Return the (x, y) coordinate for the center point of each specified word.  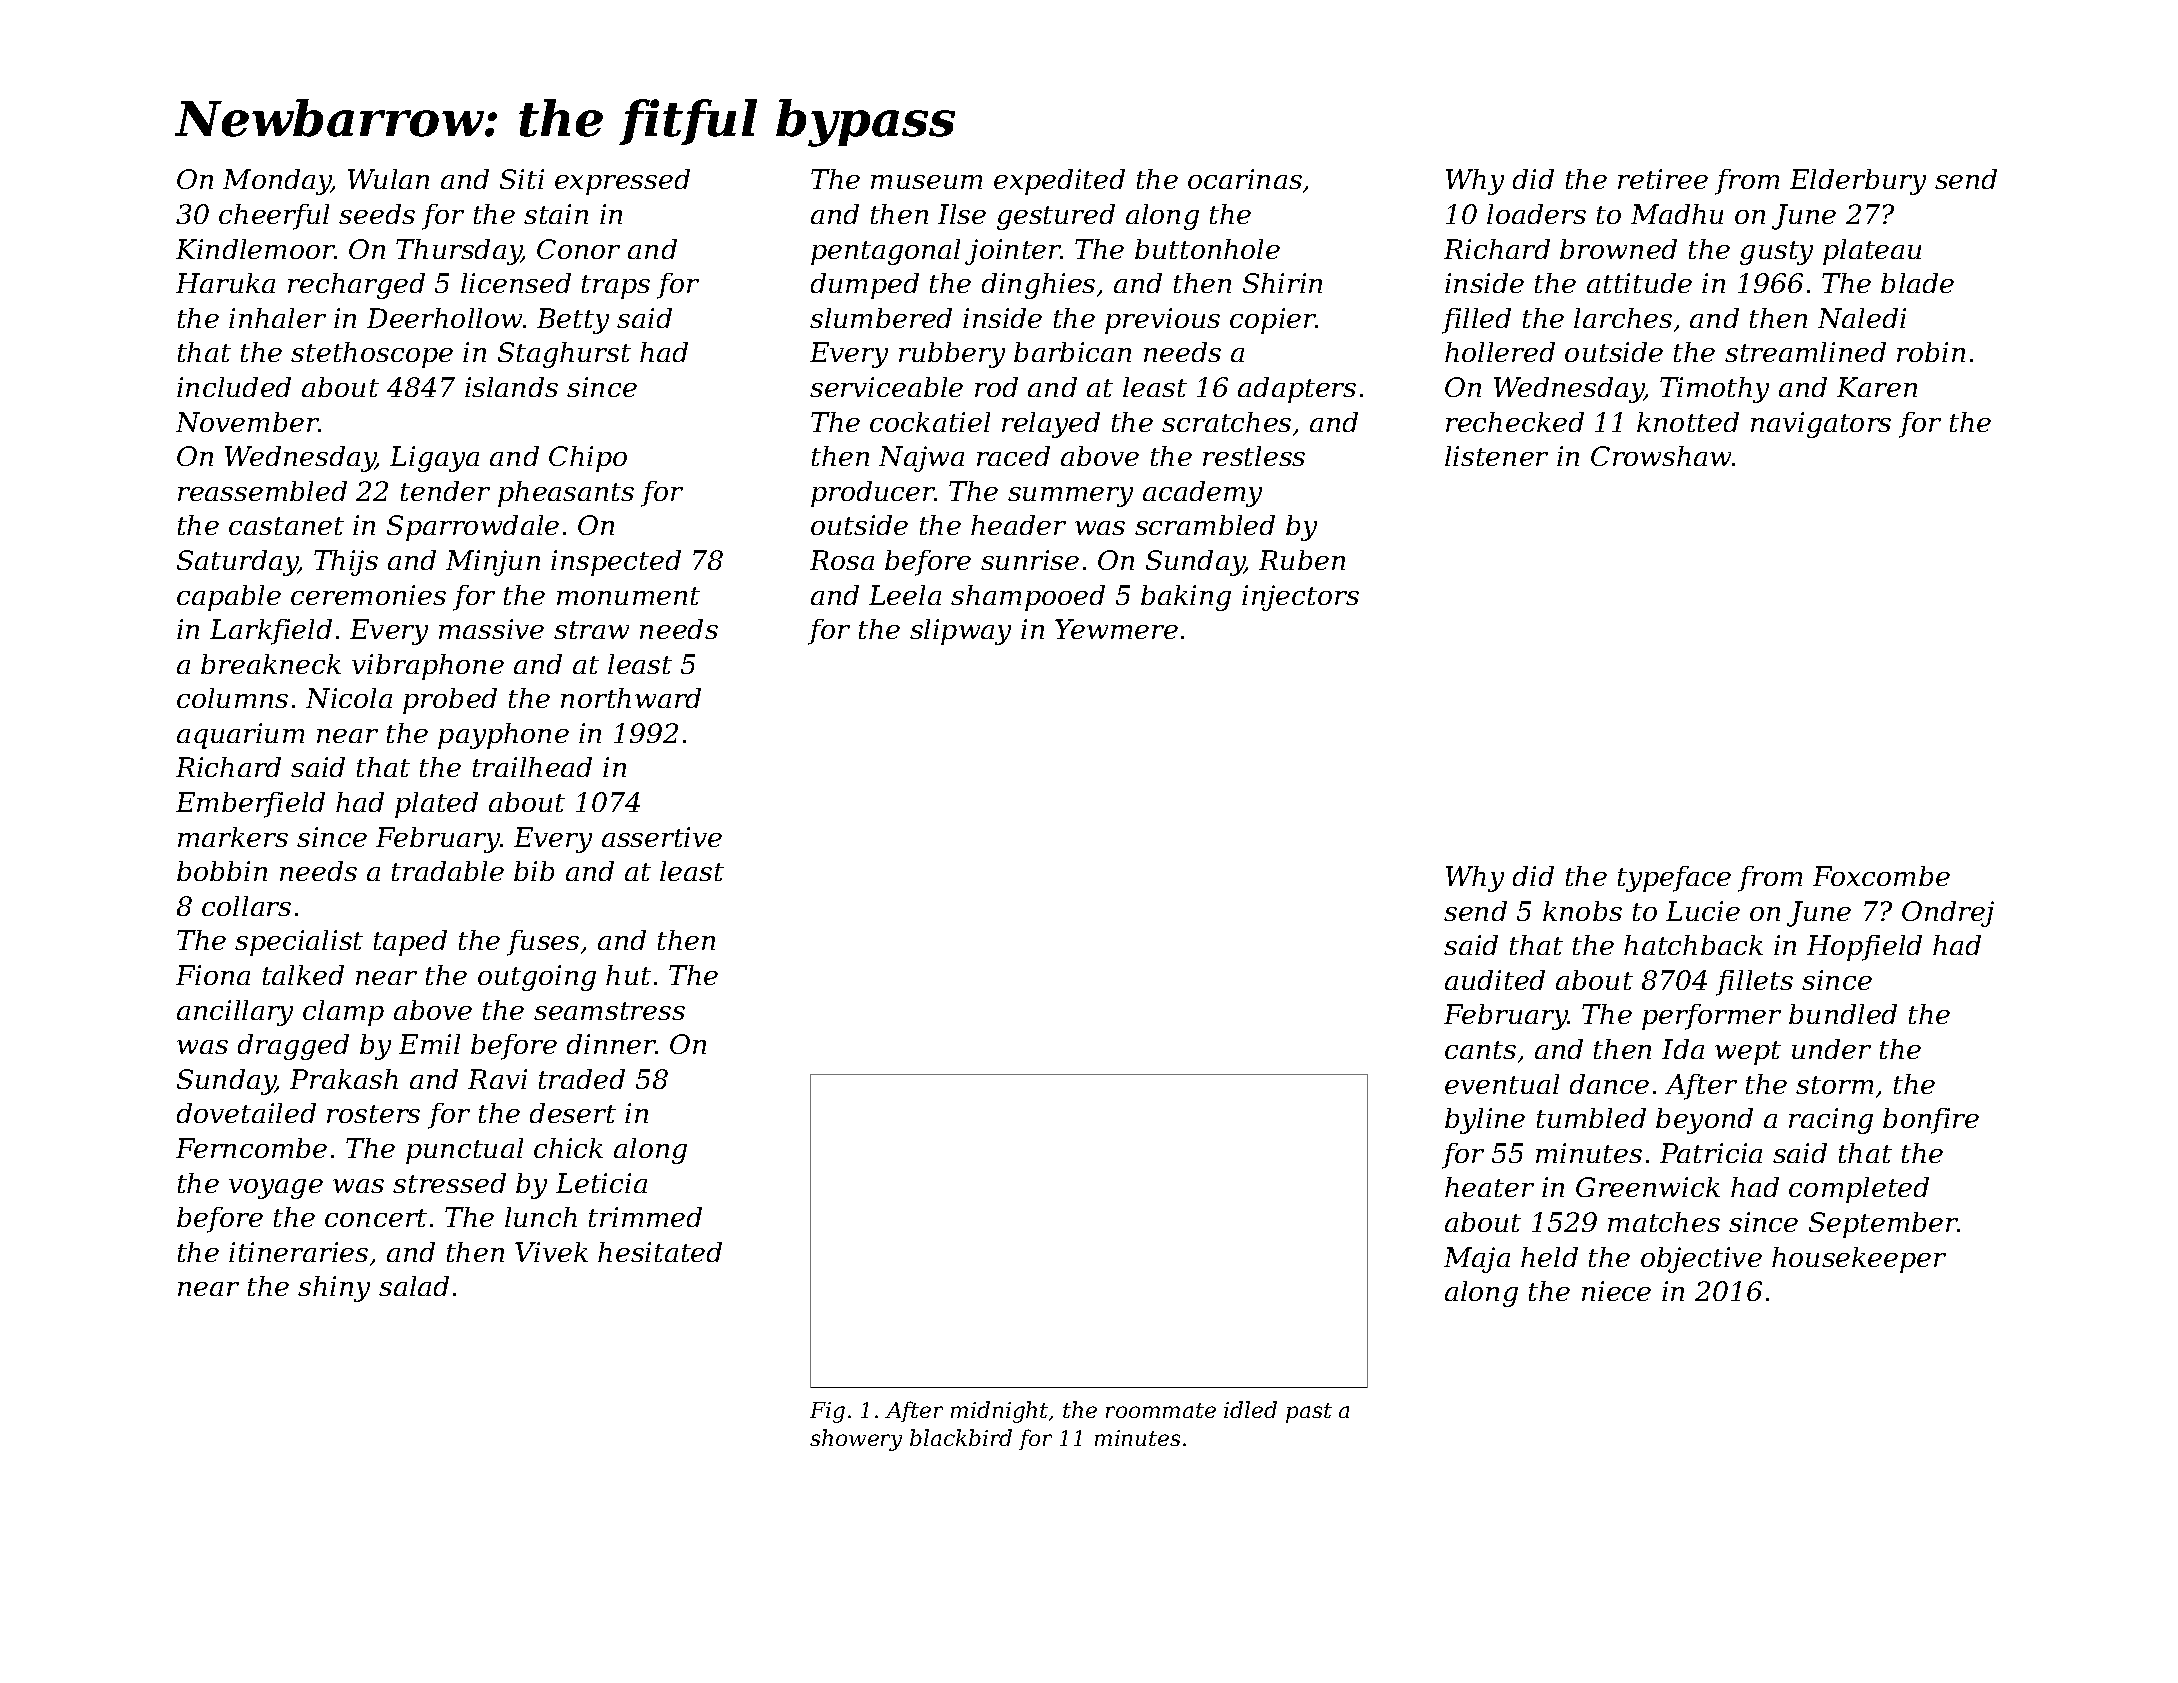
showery (856, 1440)
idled (1250, 1409)
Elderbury (1858, 182)
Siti (522, 179)
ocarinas (1245, 179)
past (1309, 1413)
